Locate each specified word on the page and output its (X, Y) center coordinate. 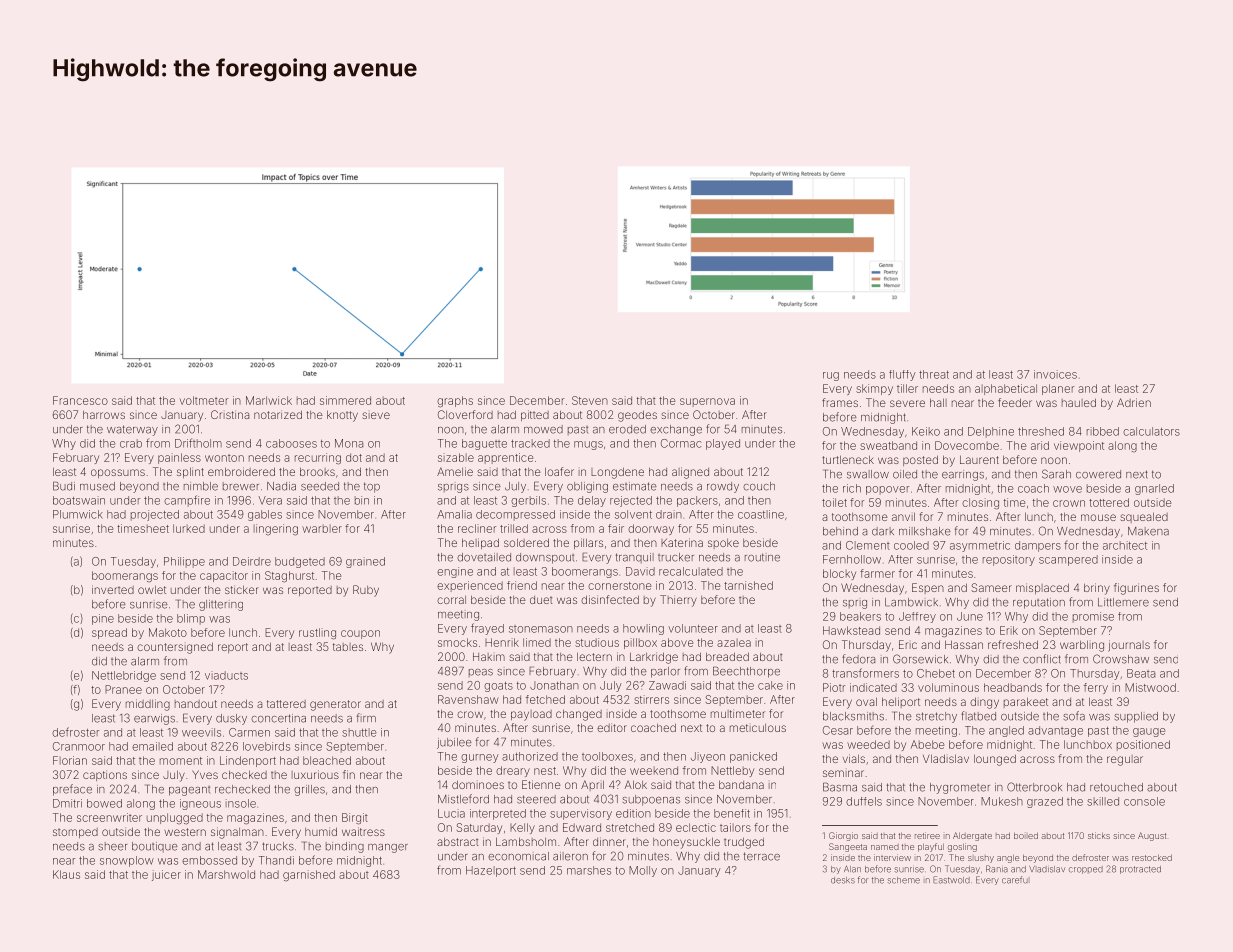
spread (109, 633)
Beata (1141, 673)
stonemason (541, 629)
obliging (587, 487)
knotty (342, 416)
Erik (1009, 630)
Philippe (184, 562)
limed (537, 642)
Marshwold (226, 874)
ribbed (1103, 431)
